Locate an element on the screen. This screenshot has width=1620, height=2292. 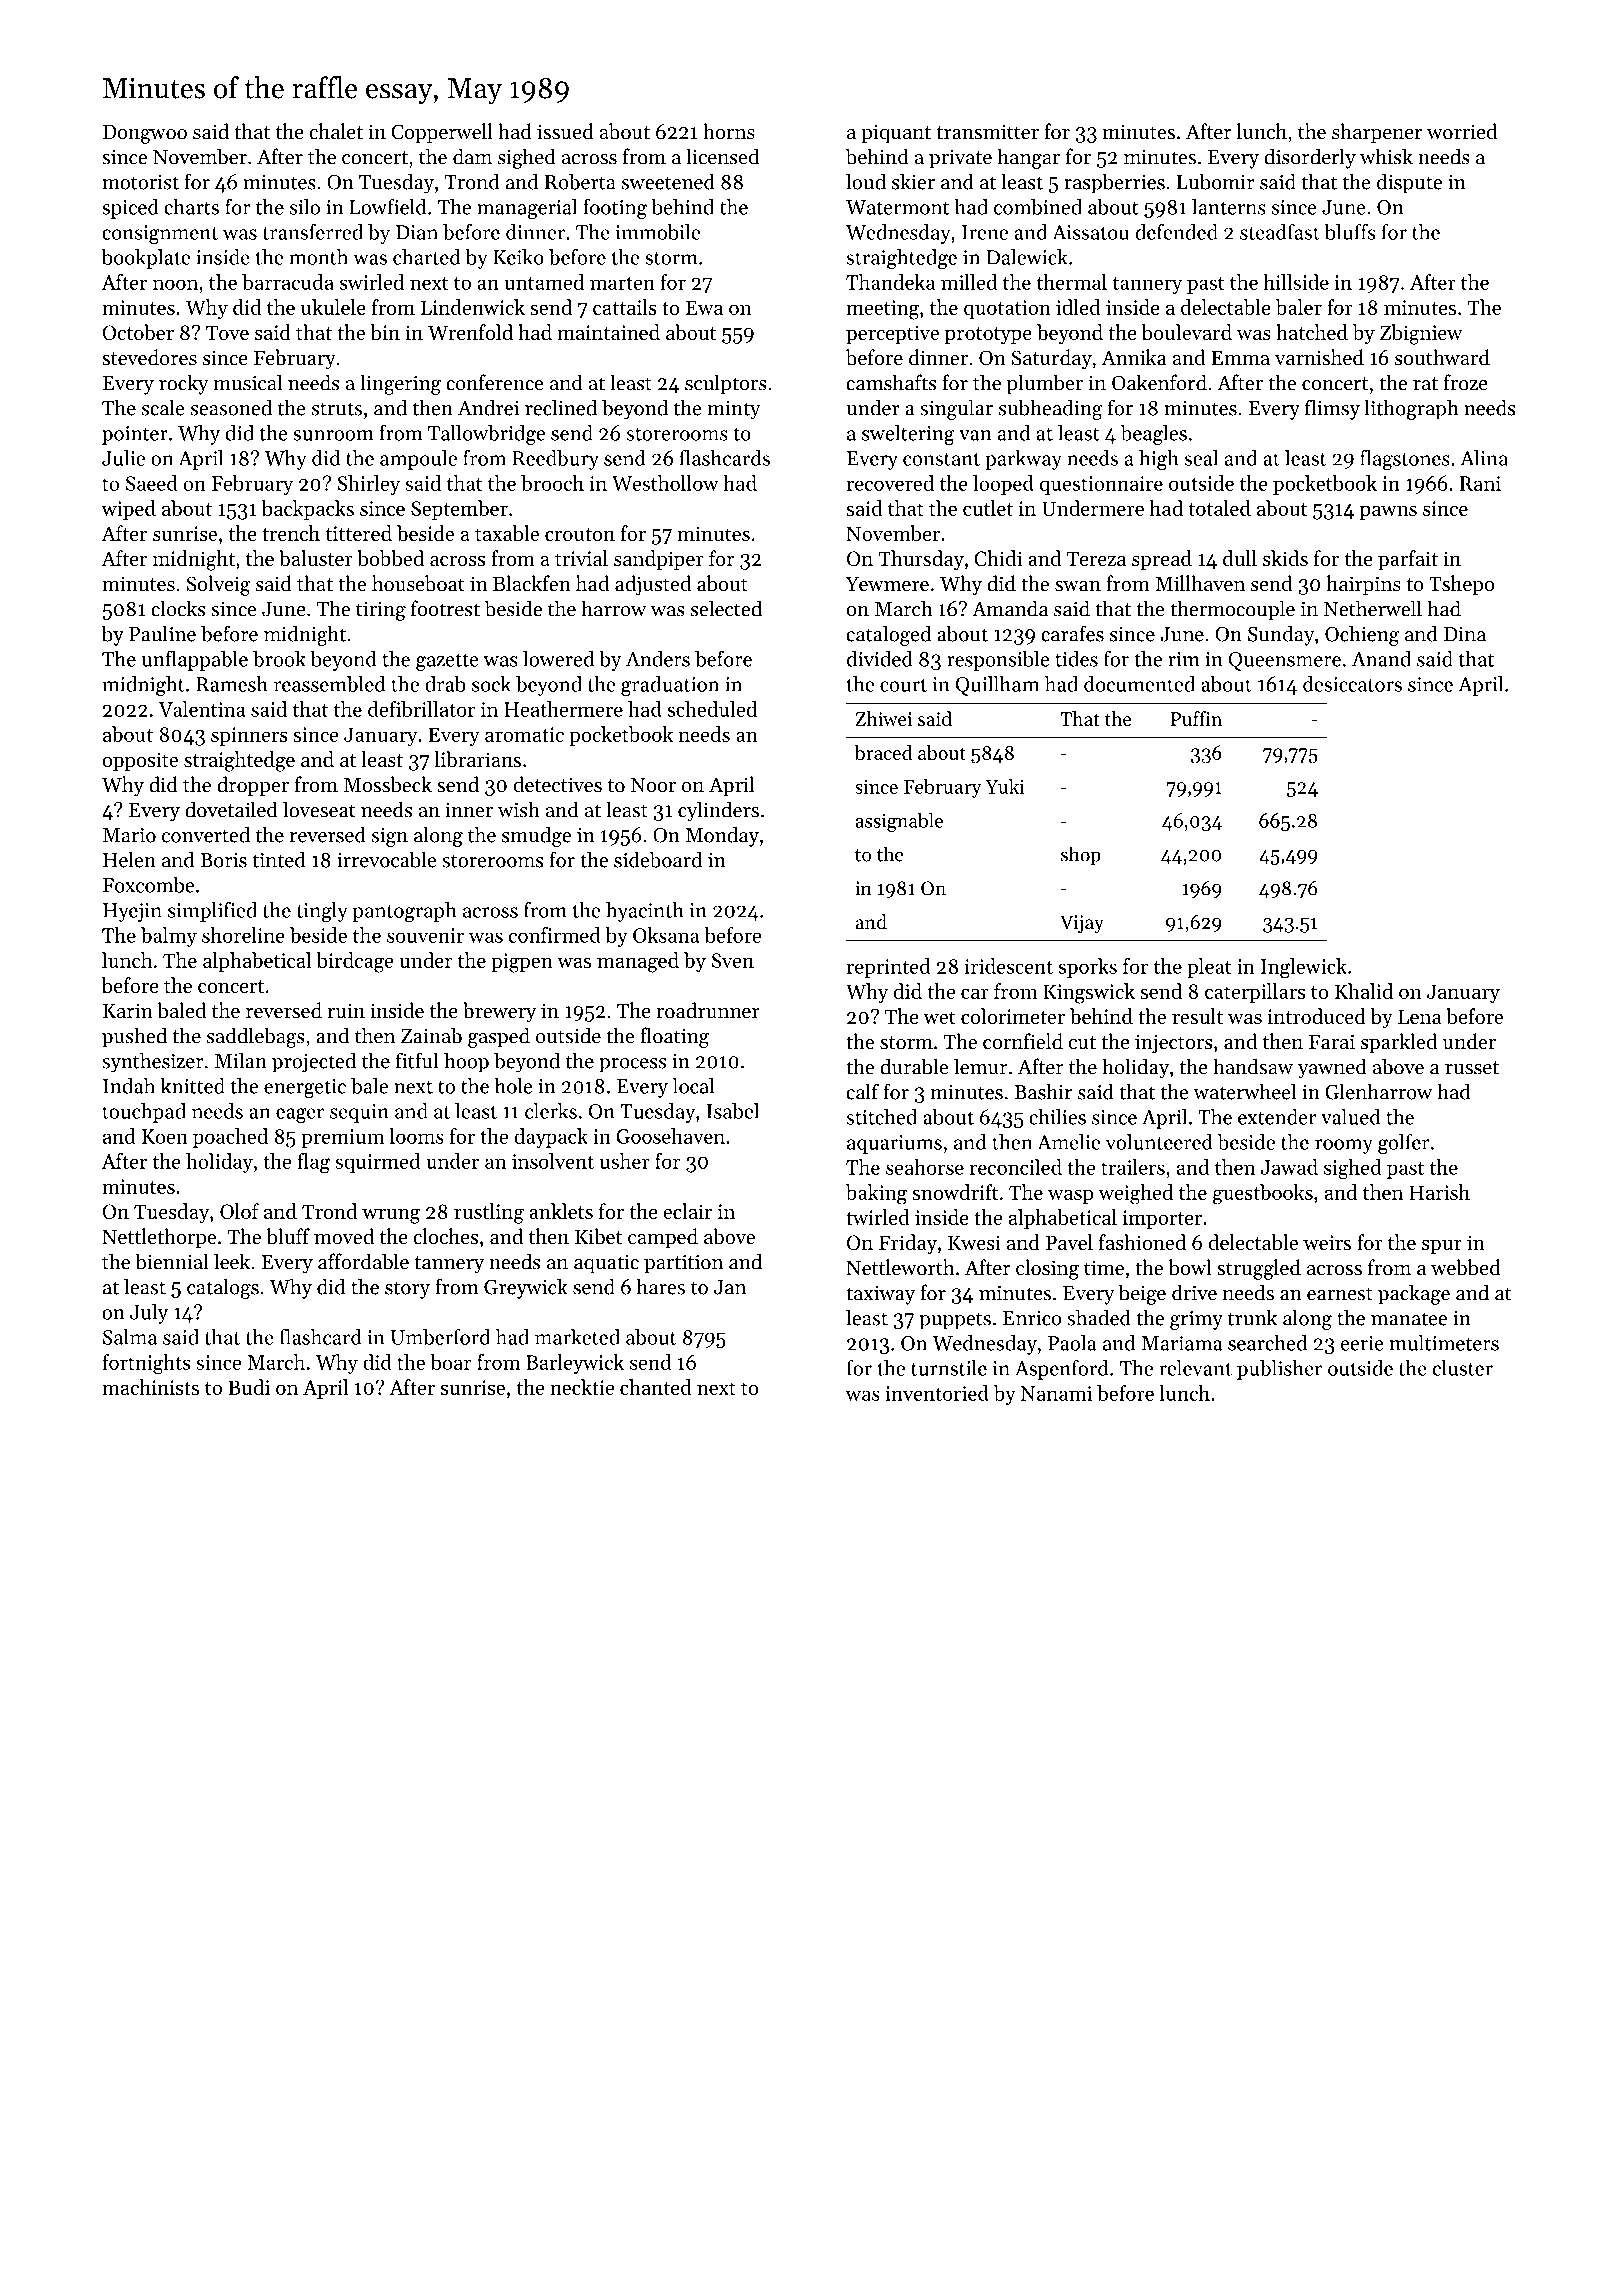
lemur is located at coordinates (981, 1066).
